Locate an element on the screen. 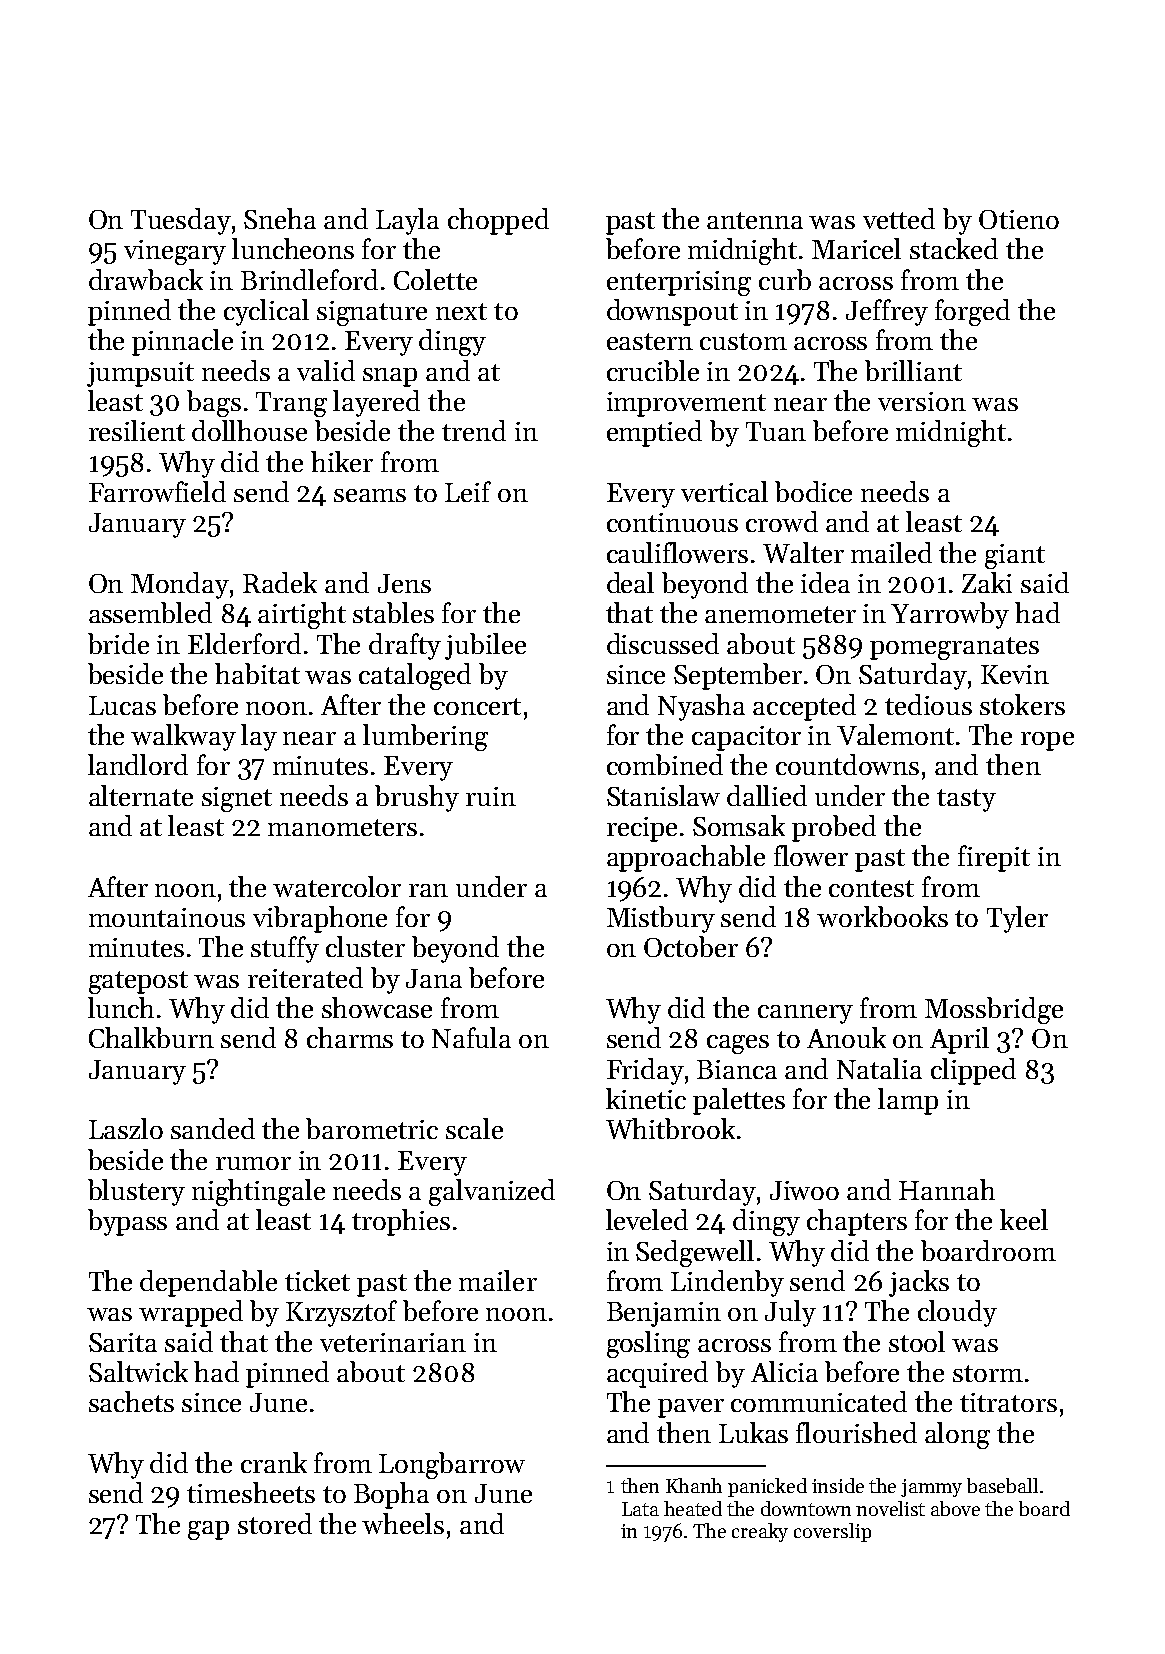 This screenshot has height=1654, width=1165. Sarita is located at coordinates (123, 1342).
